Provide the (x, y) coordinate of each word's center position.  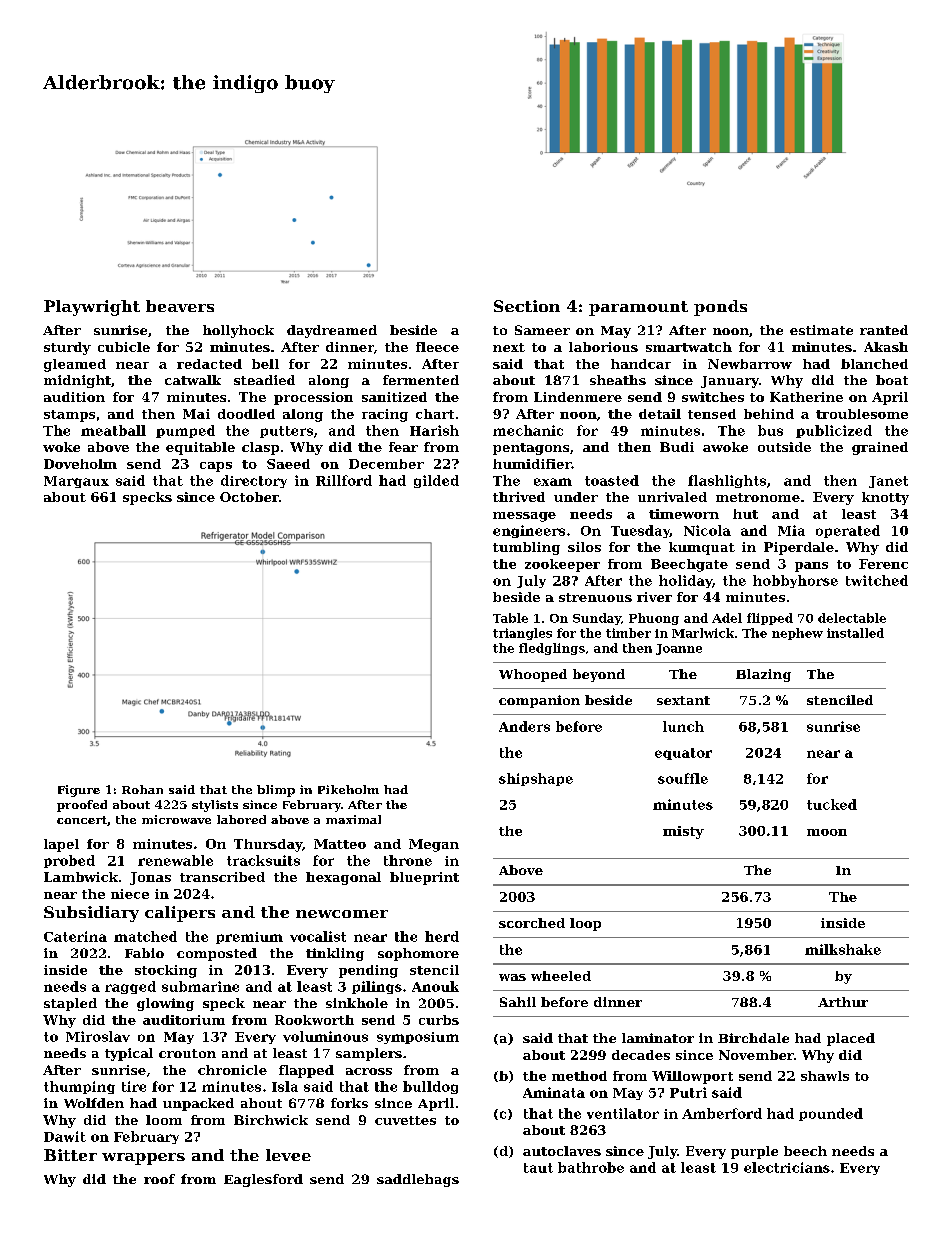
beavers (180, 306)
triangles (522, 634)
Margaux (76, 482)
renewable (175, 860)
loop (585, 924)
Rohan (142, 789)
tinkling (335, 954)
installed (855, 633)
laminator (658, 1038)
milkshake (843, 949)
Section (527, 306)
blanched (874, 364)
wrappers (143, 1159)
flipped (770, 619)
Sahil (518, 1002)
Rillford (344, 480)
